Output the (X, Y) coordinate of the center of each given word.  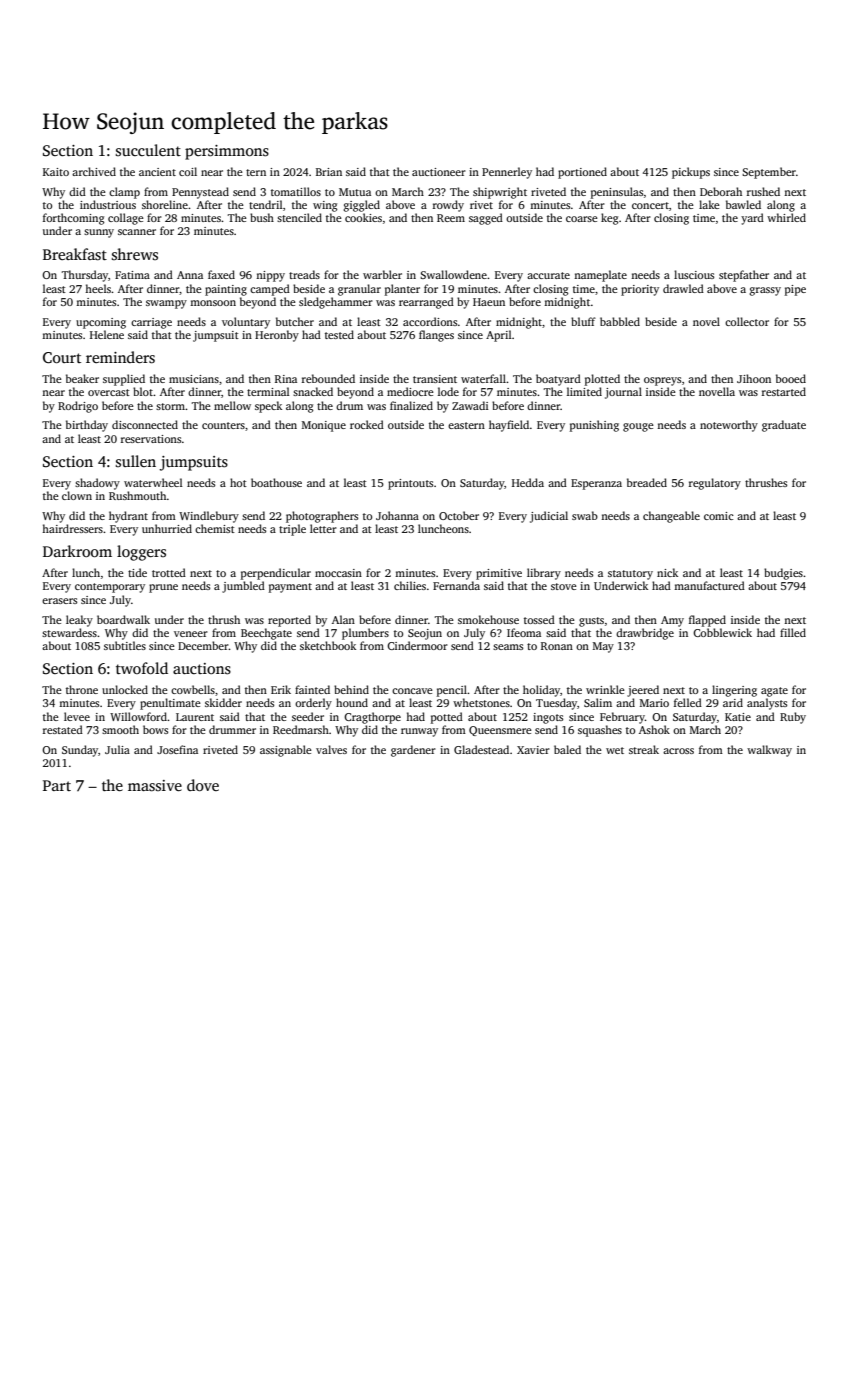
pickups (691, 173)
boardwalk (123, 619)
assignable (286, 751)
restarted (784, 391)
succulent (148, 150)
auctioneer (439, 172)
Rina (286, 379)
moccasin (338, 573)
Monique (324, 426)
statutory (630, 575)
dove (203, 785)
